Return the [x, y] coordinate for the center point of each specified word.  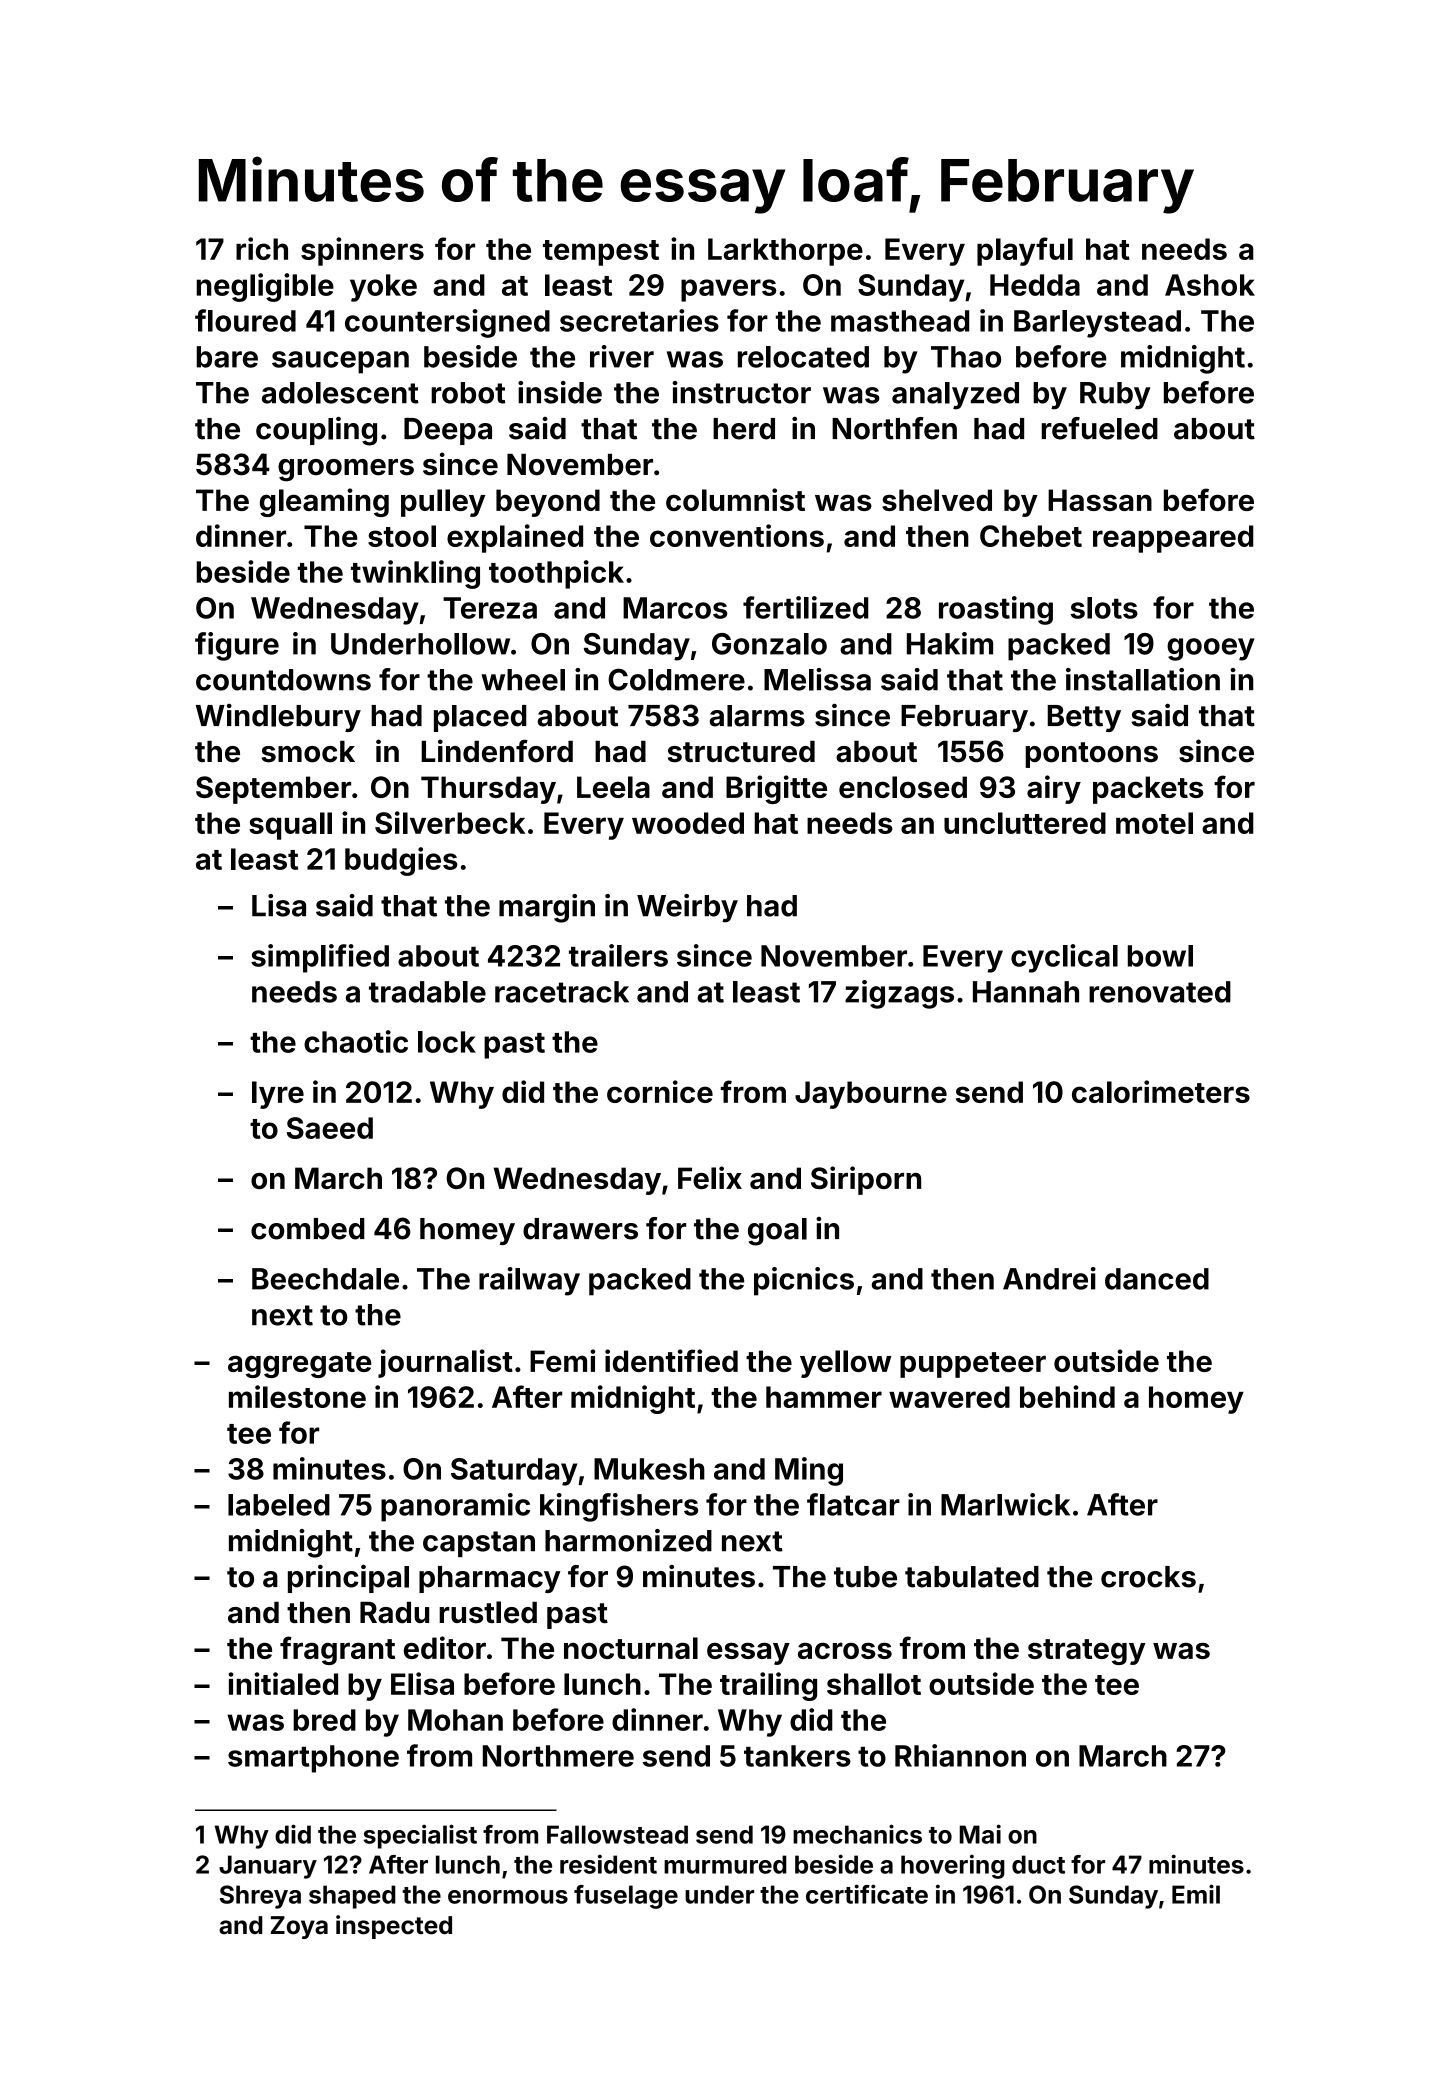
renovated [1160, 992]
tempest [601, 253]
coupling [316, 431]
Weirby [687, 908]
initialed [283, 1683]
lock [447, 1042]
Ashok [1210, 285]
